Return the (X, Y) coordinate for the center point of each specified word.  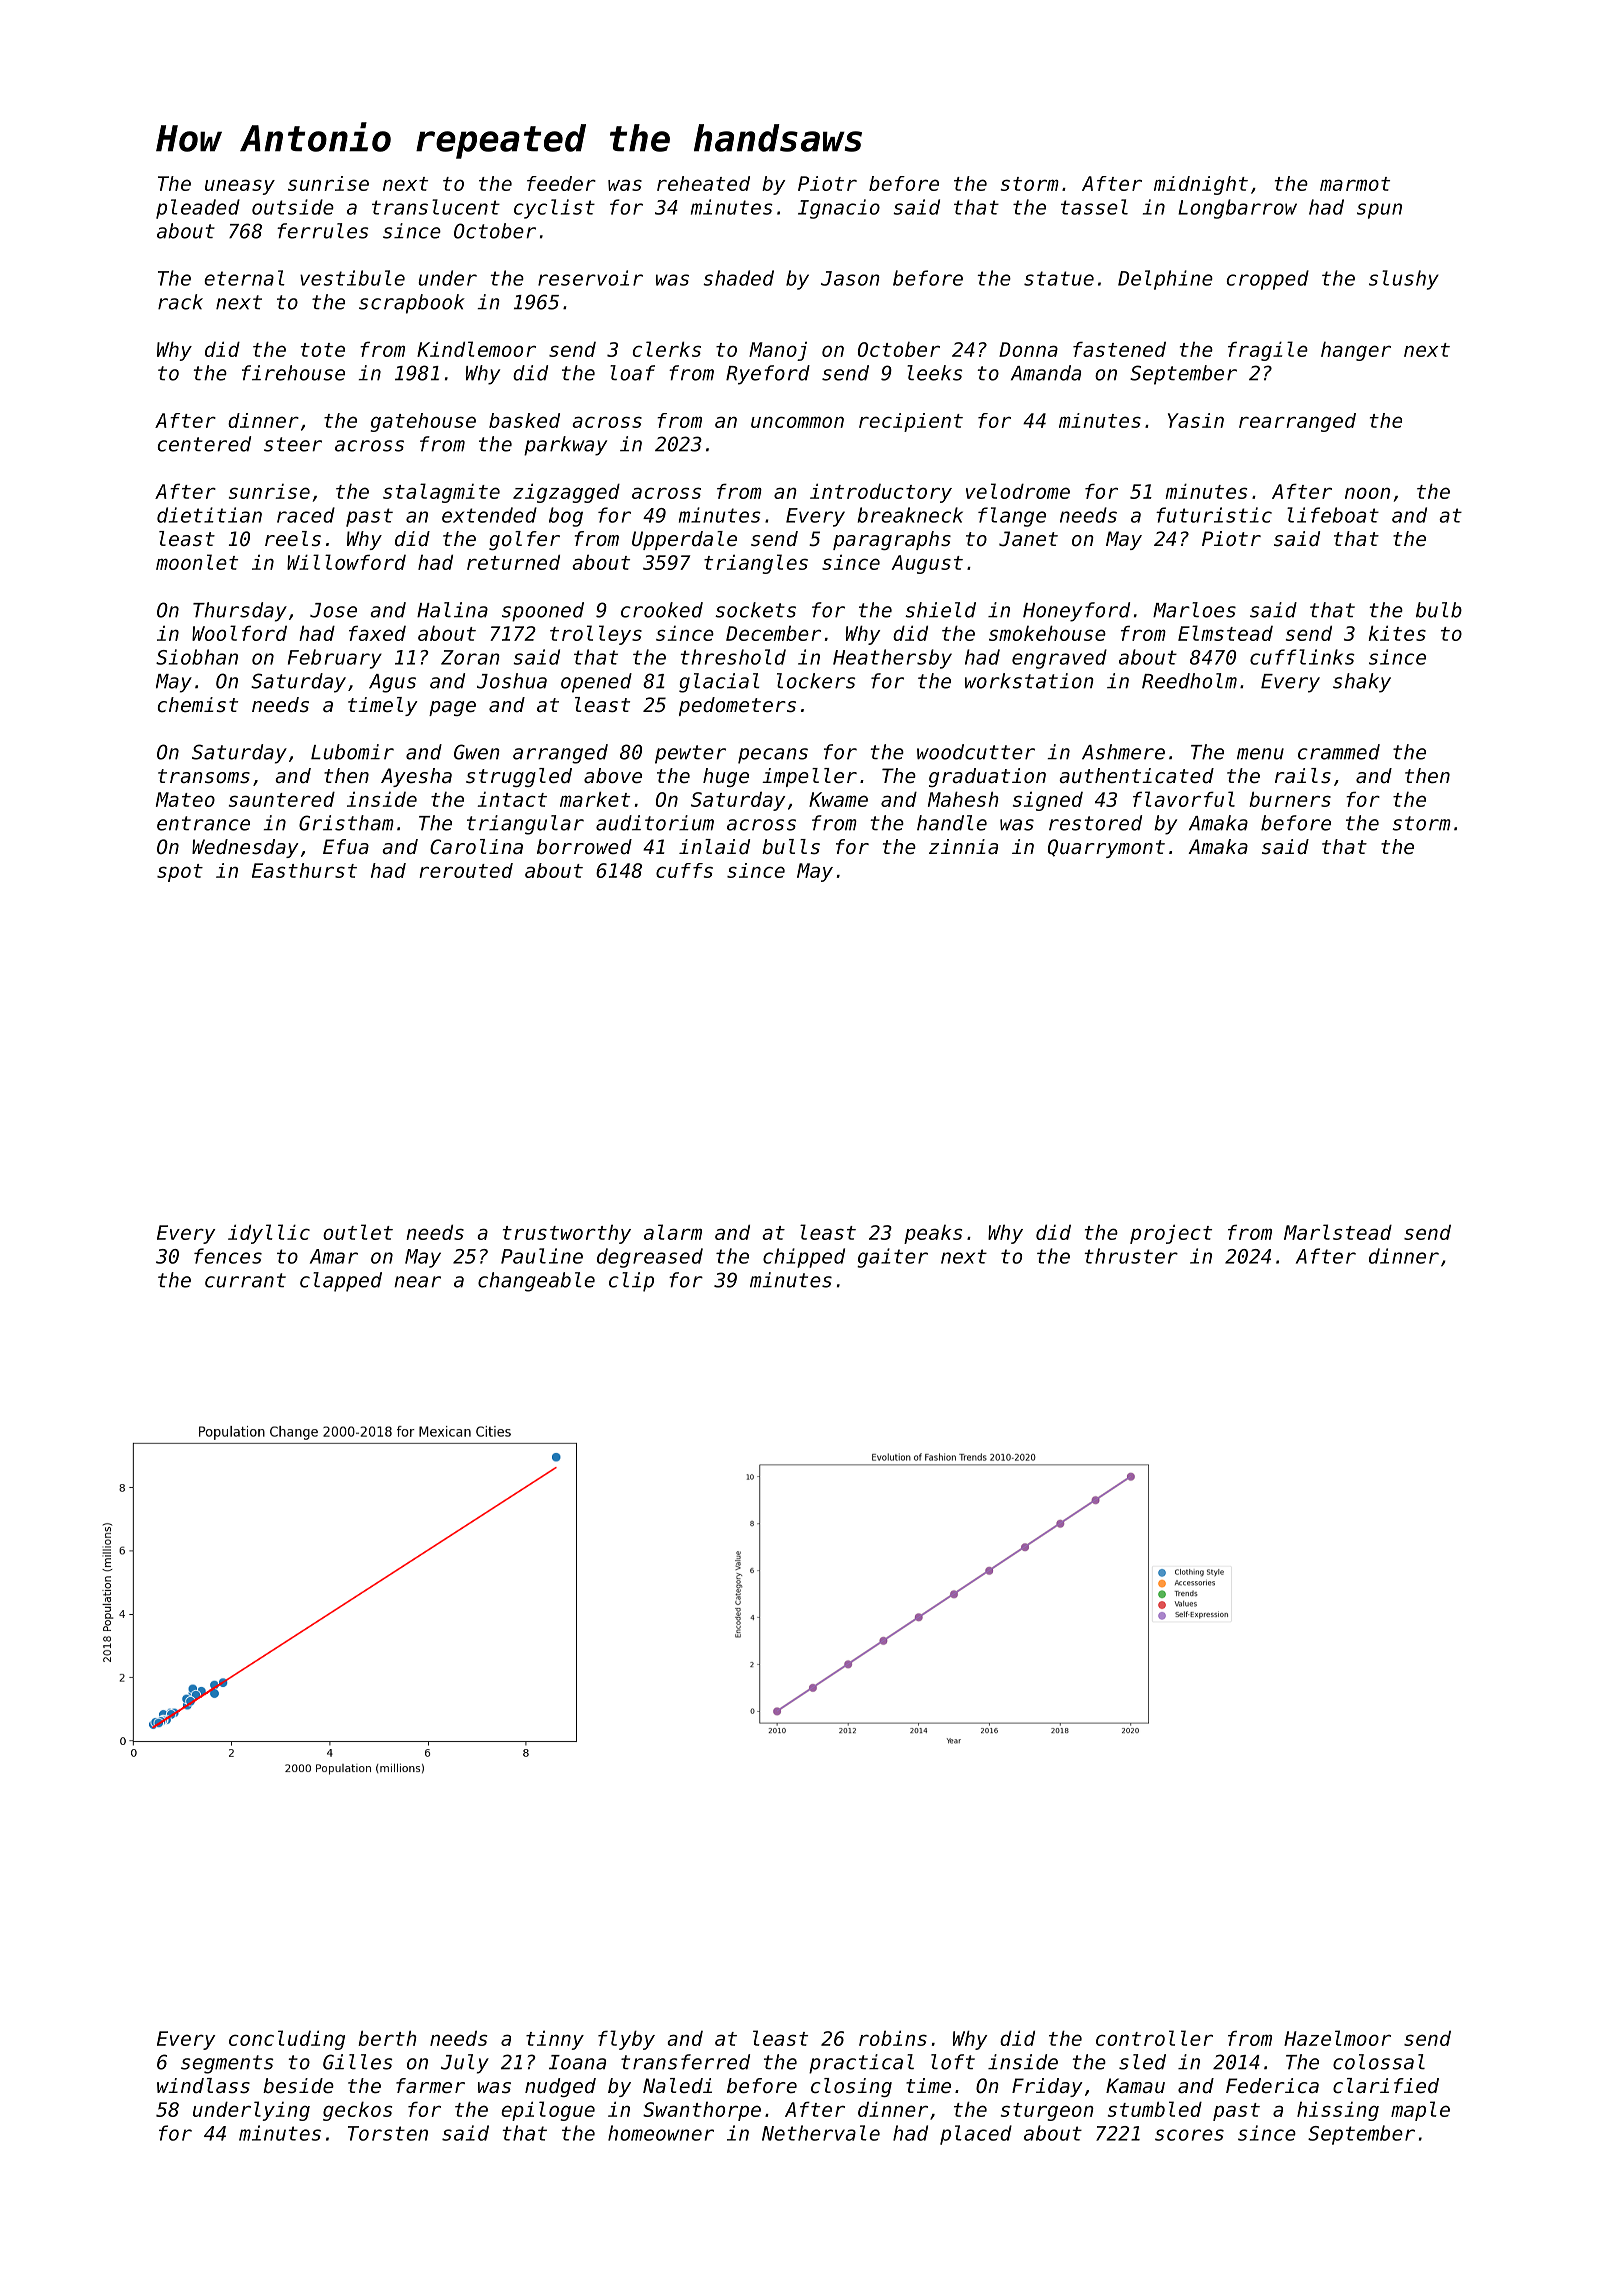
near (417, 1282)
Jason (850, 278)
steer (293, 444)
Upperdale (684, 540)
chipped (804, 1258)
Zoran (470, 657)
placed (976, 2135)
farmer (430, 2086)
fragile (1268, 351)
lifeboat (1333, 515)
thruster (1131, 1256)
